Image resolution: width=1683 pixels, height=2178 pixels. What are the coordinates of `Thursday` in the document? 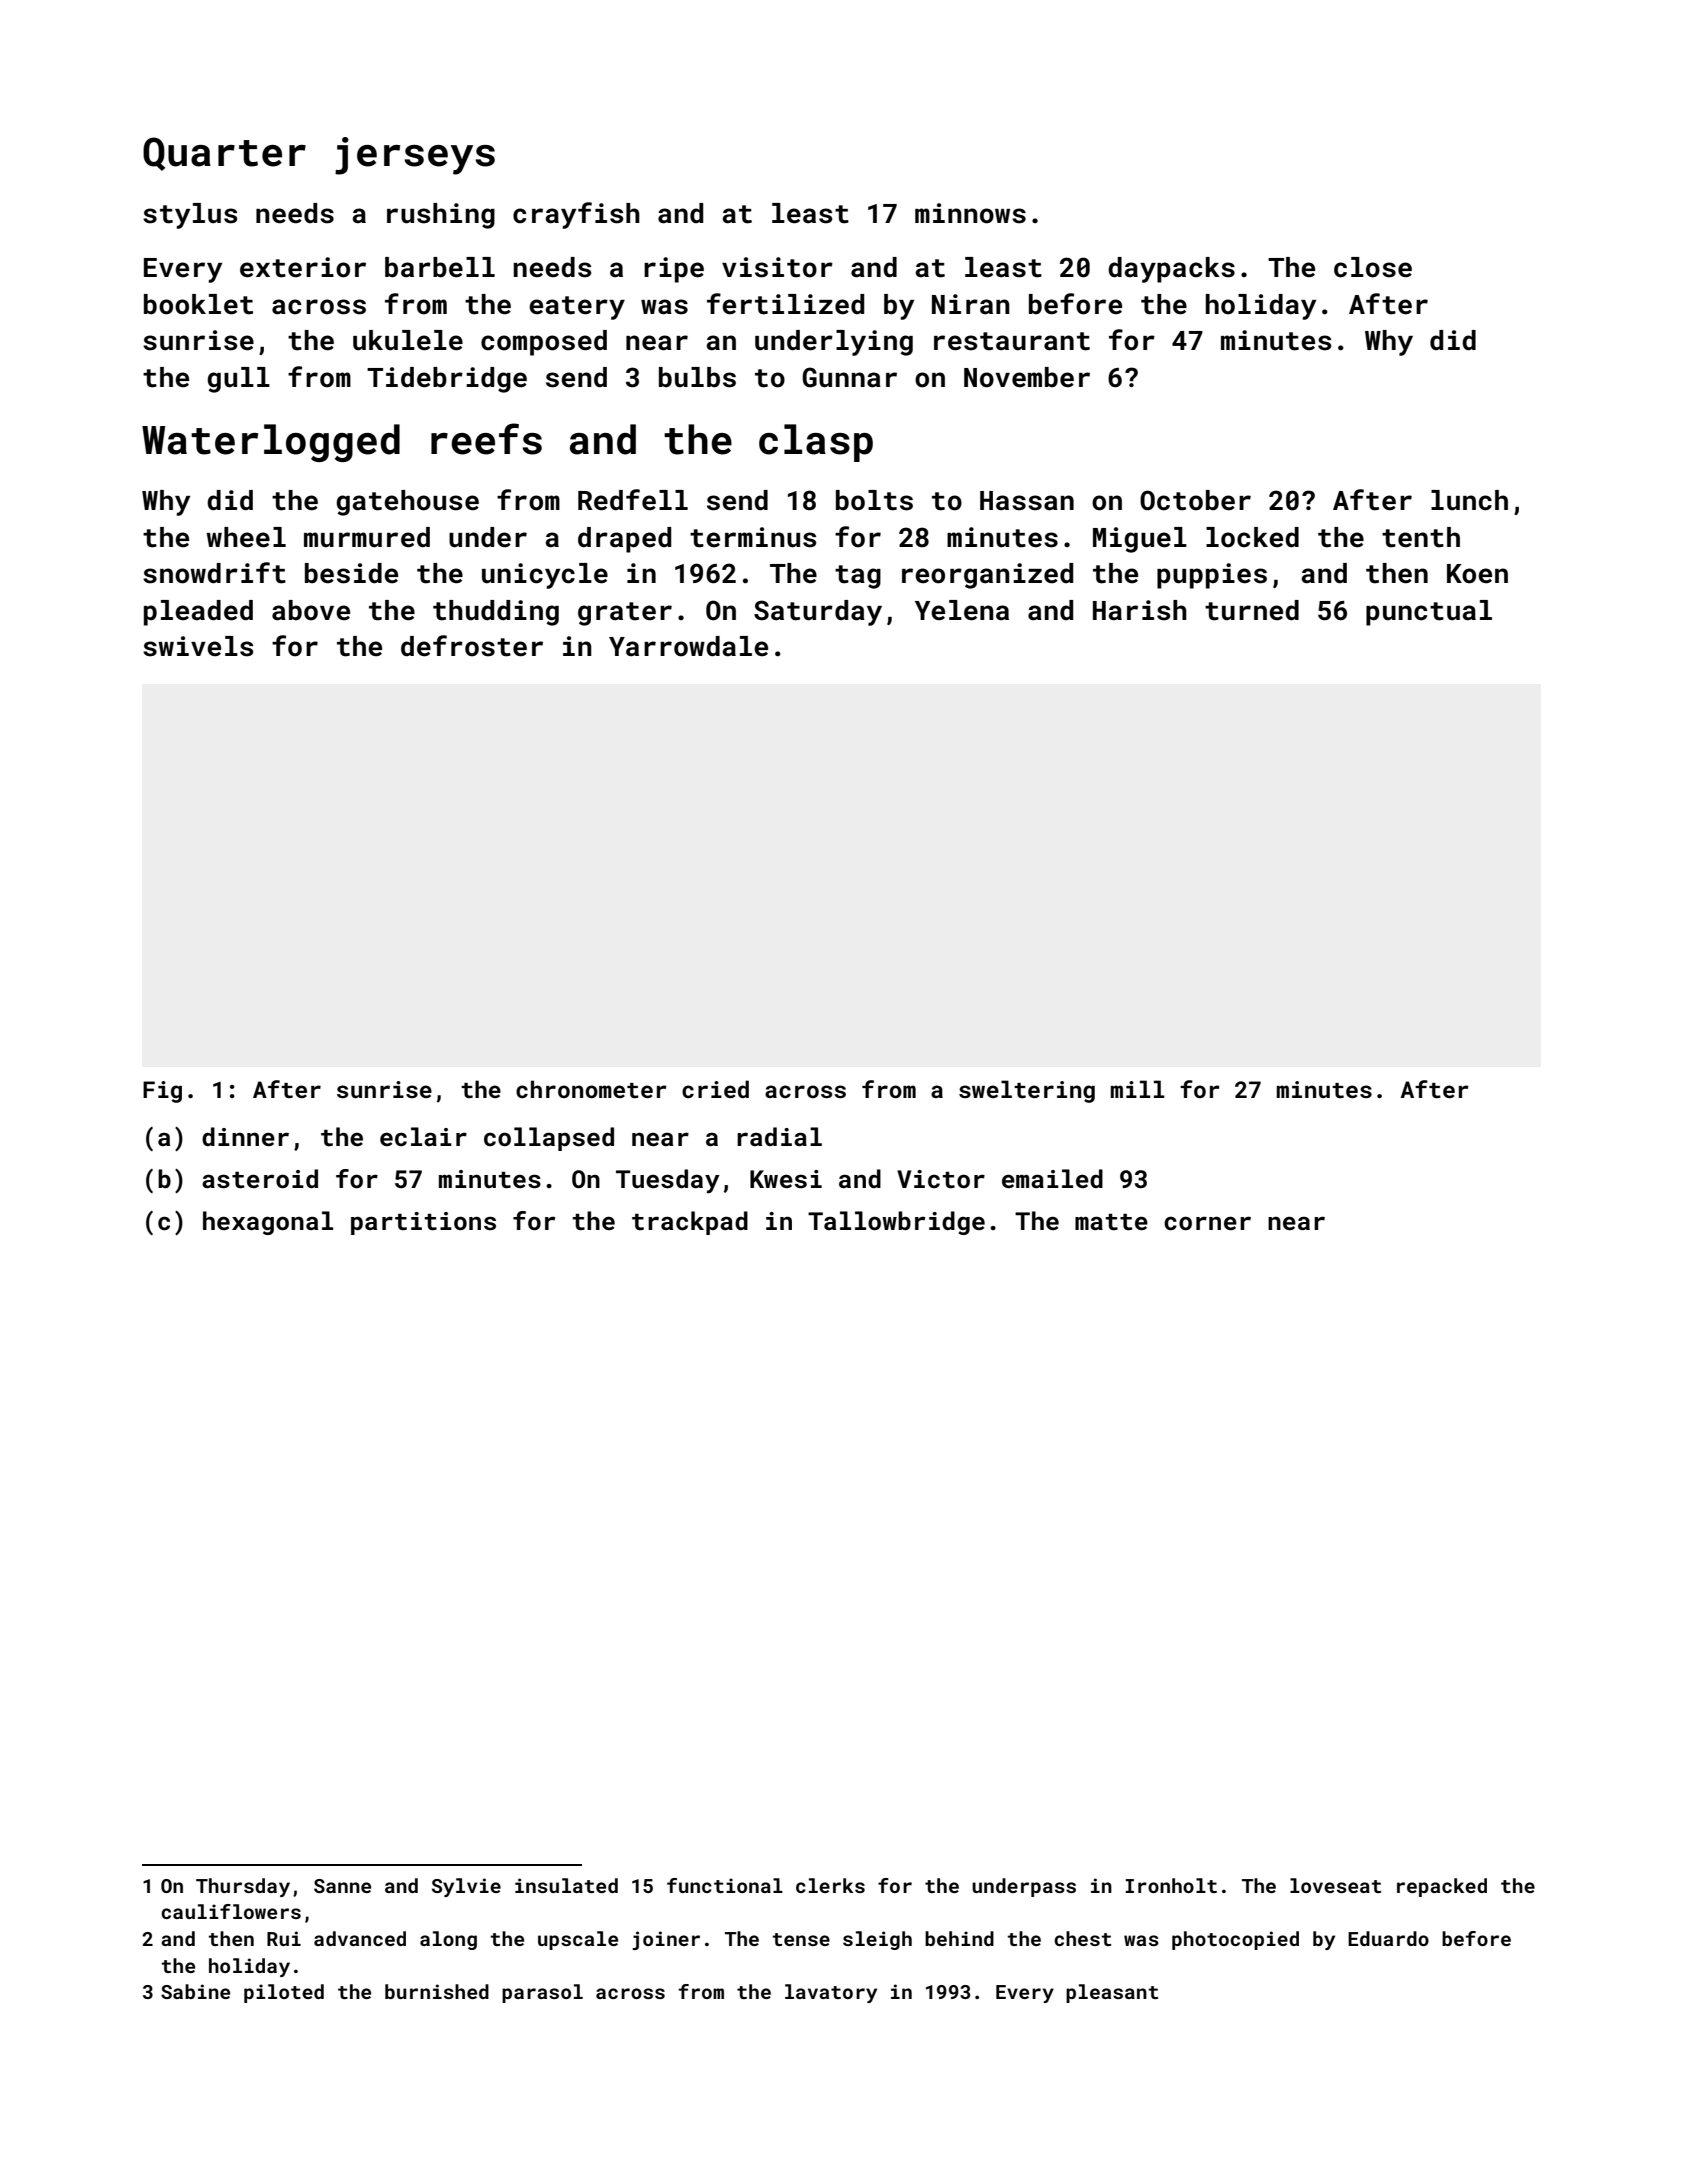 It's located at (243, 1887).
